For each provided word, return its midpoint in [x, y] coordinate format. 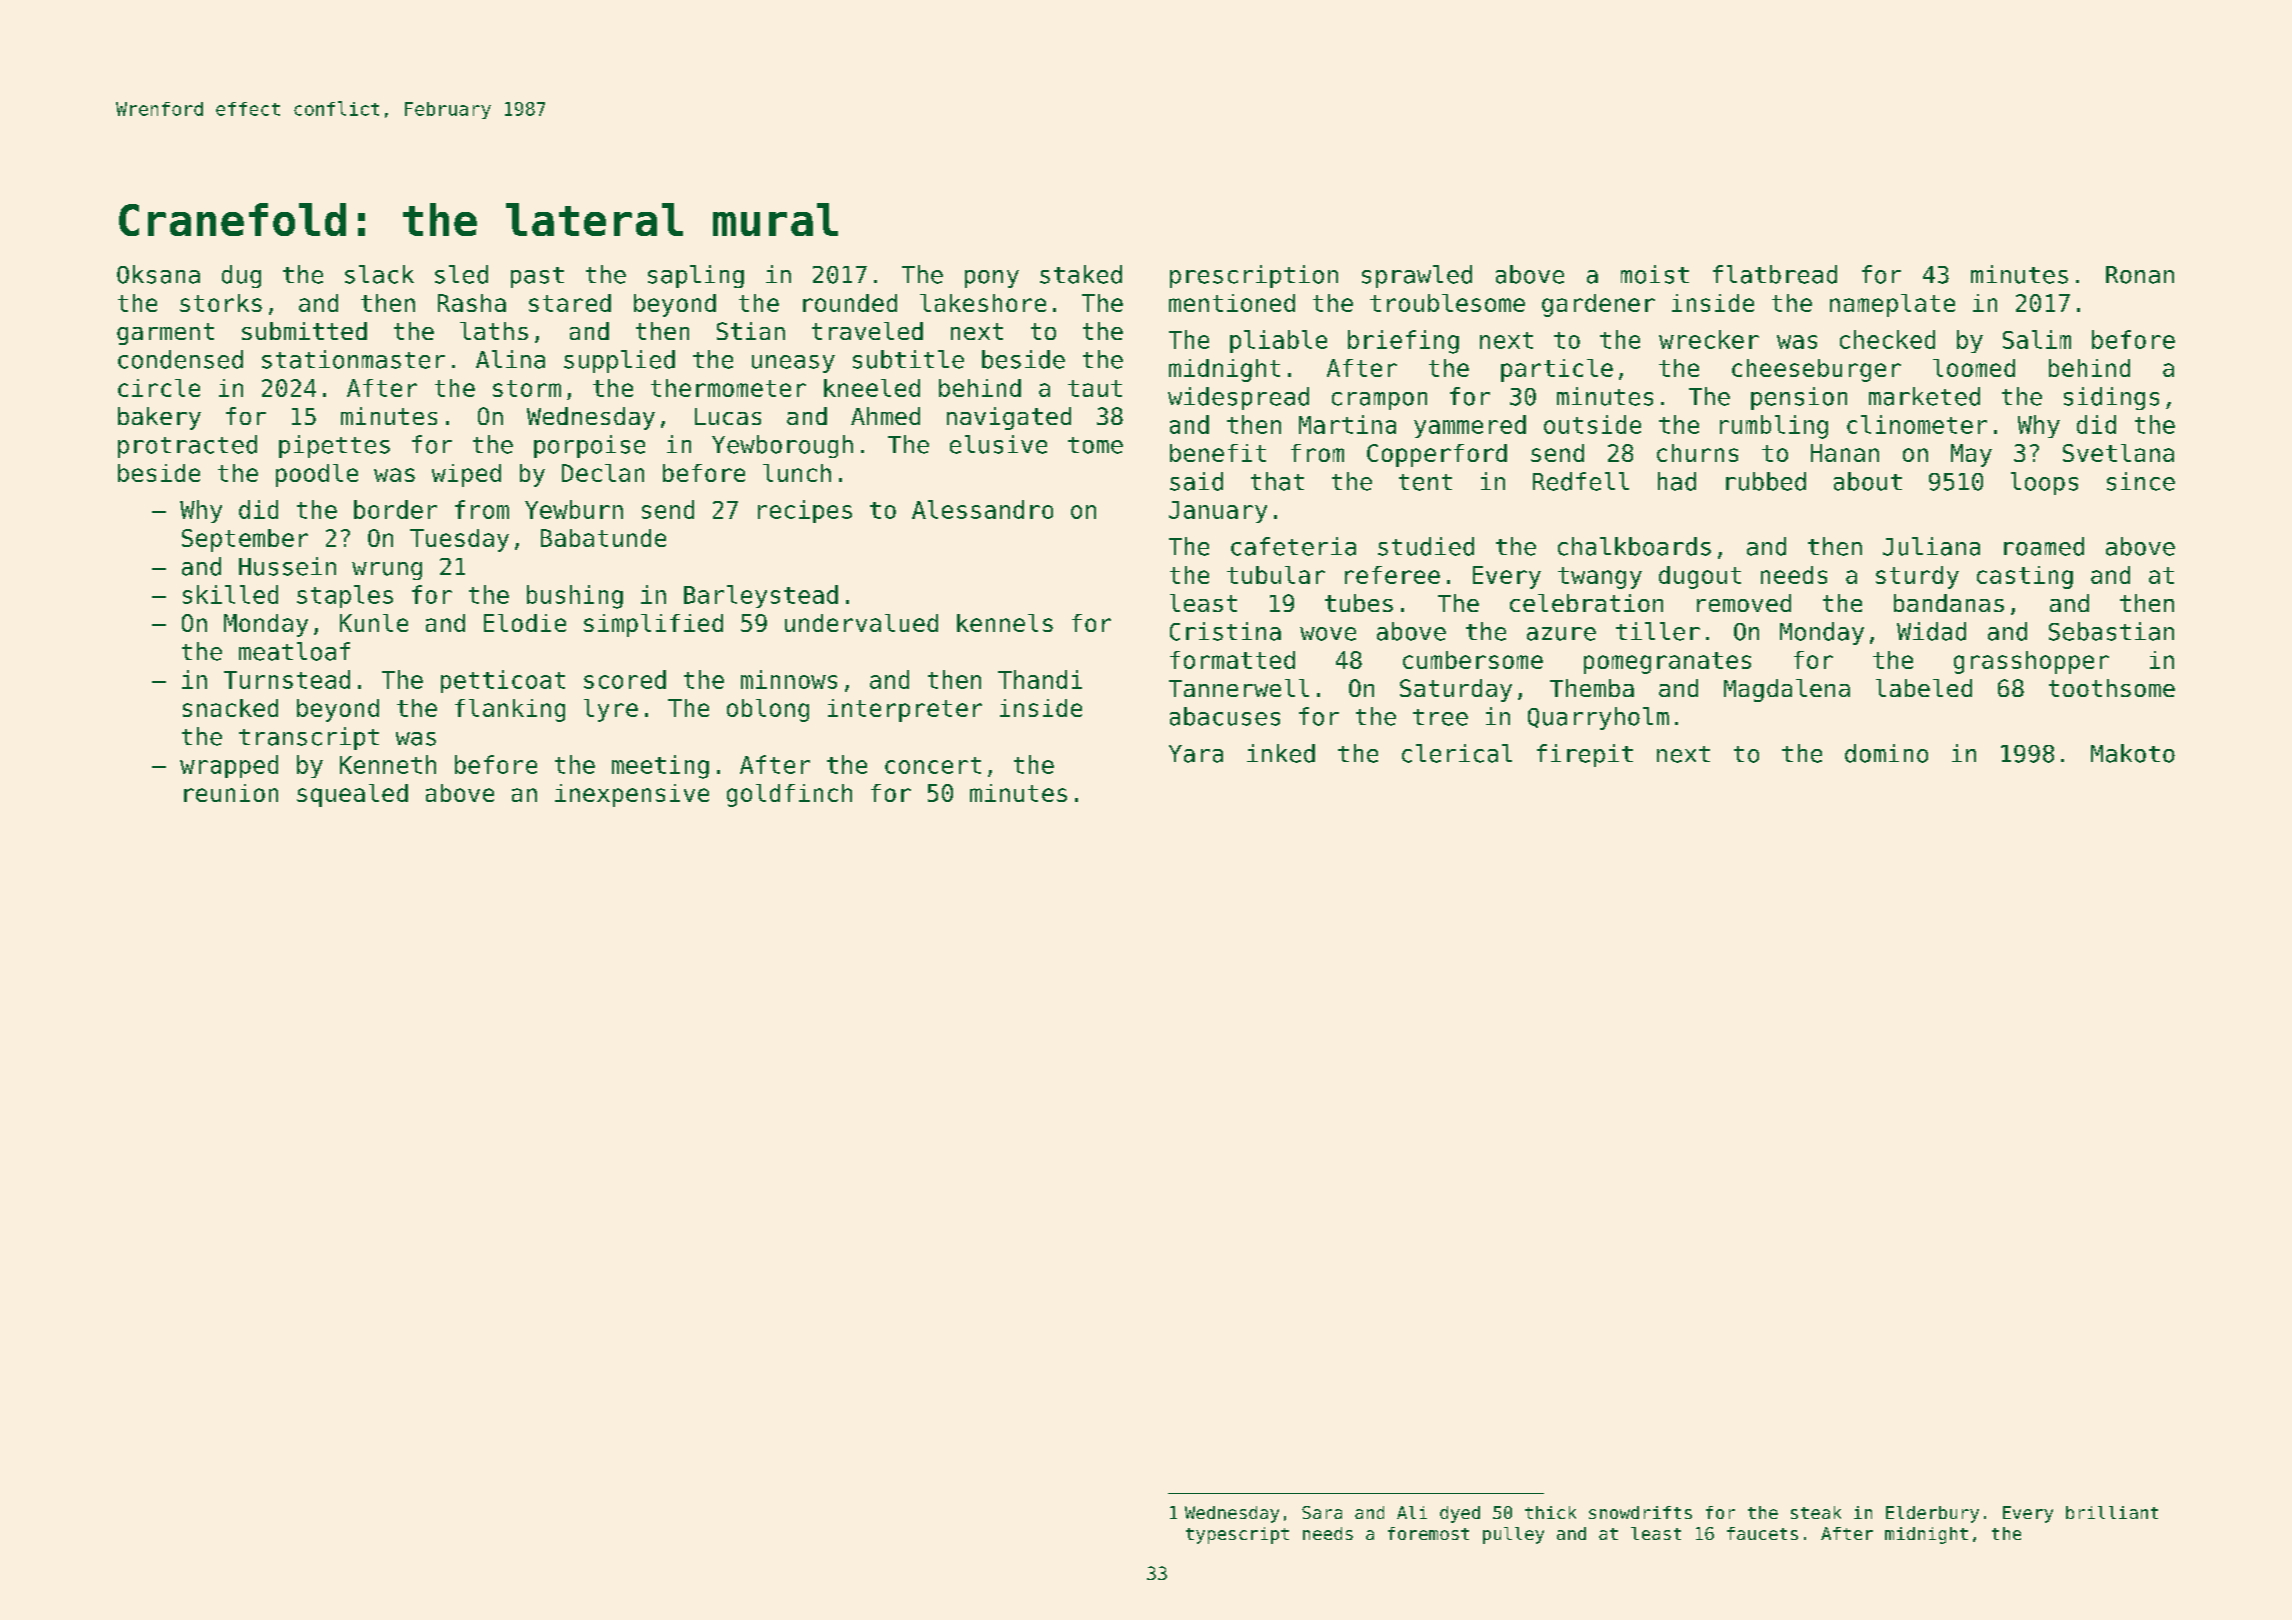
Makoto [2133, 753]
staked [1081, 274]
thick [1550, 1512]
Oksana [158, 274]
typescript [1237, 1535]
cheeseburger [1816, 370]
